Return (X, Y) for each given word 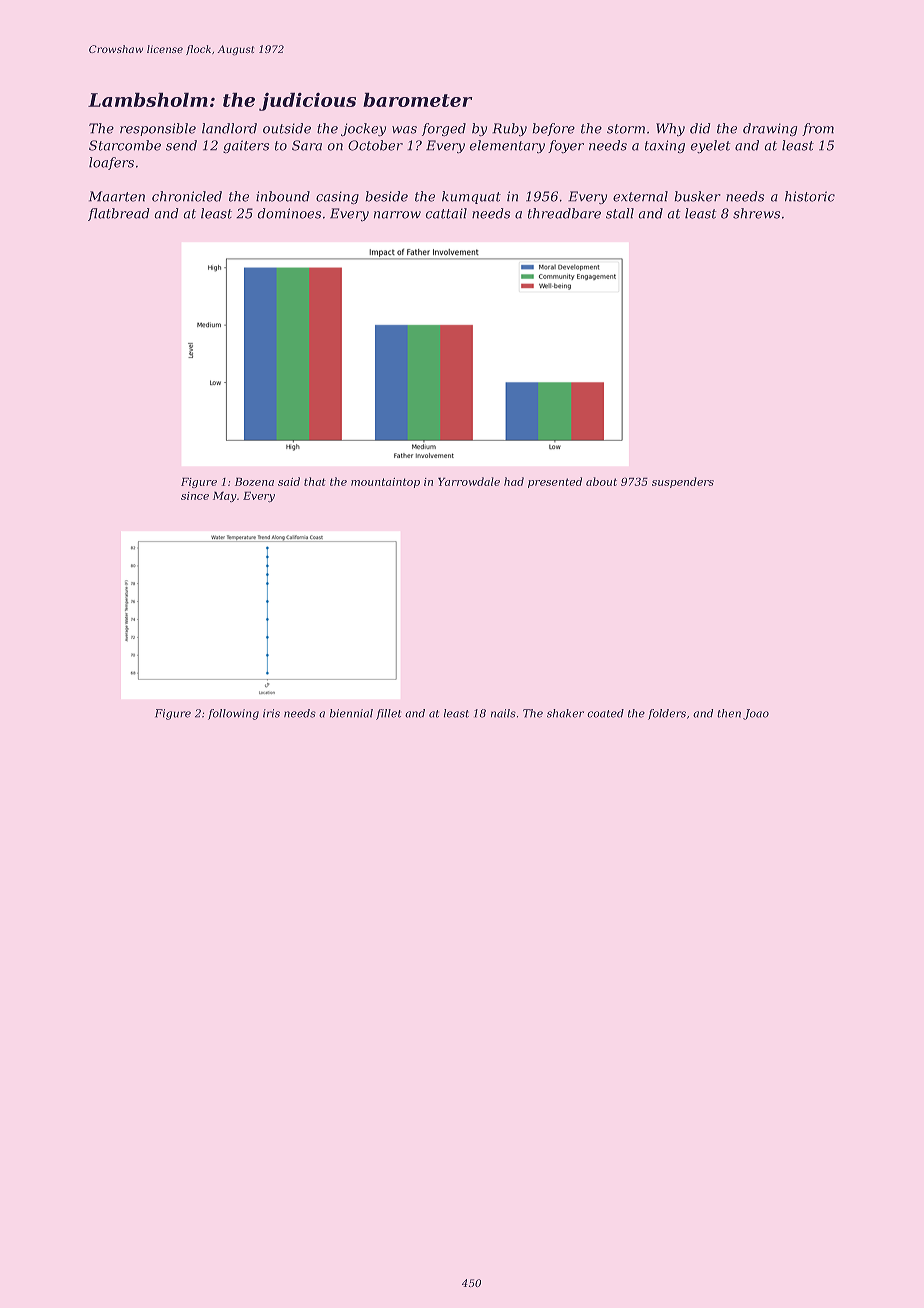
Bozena (254, 481)
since (195, 496)
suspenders (683, 482)
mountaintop (385, 483)
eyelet (710, 147)
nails (503, 713)
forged (444, 130)
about (601, 481)
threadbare (564, 213)
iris (271, 713)
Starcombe (125, 145)
